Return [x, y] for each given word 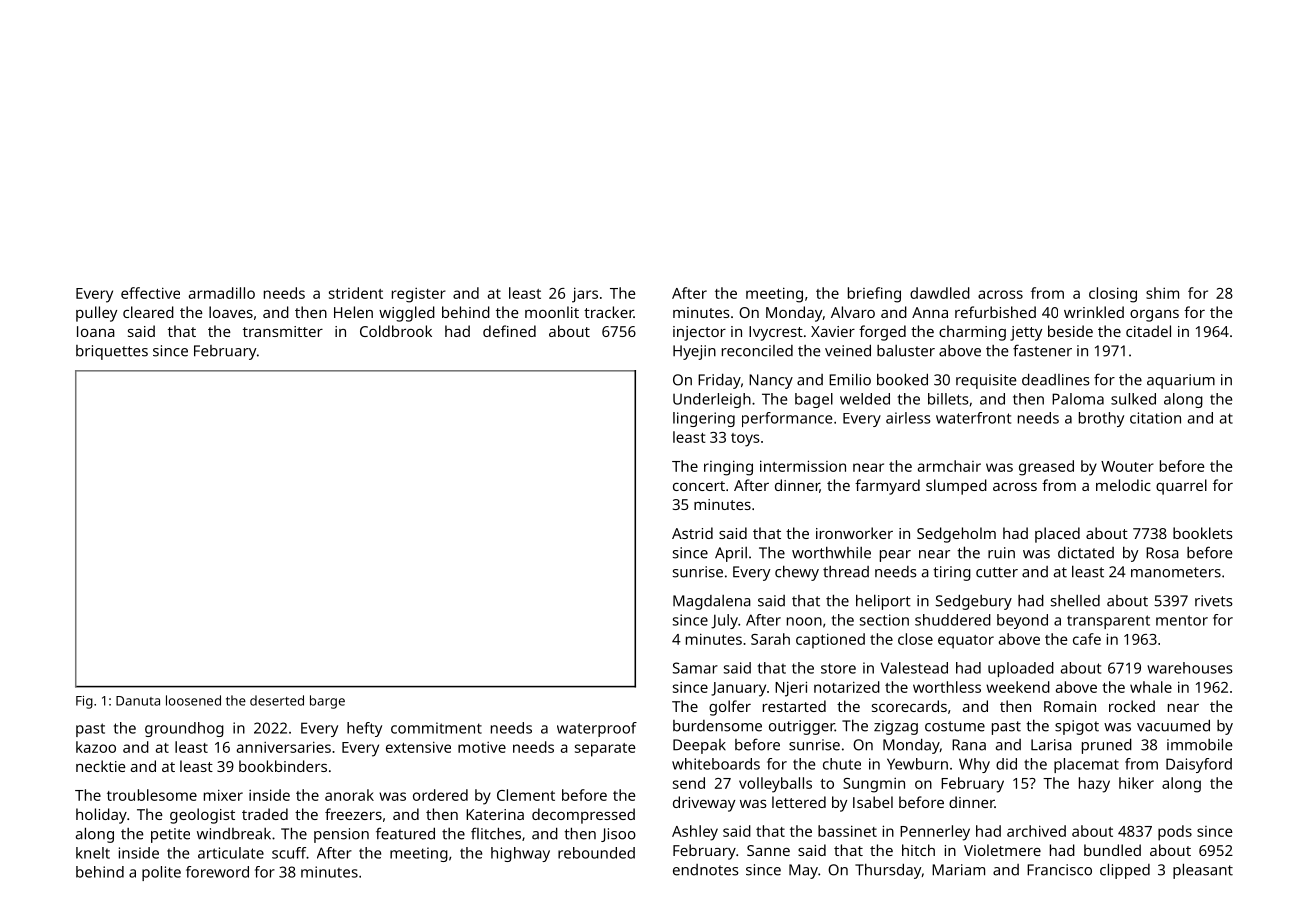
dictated [1086, 552]
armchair [949, 466]
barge [327, 702]
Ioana [96, 331]
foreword [217, 872]
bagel [814, 400]
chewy [797, 573]
